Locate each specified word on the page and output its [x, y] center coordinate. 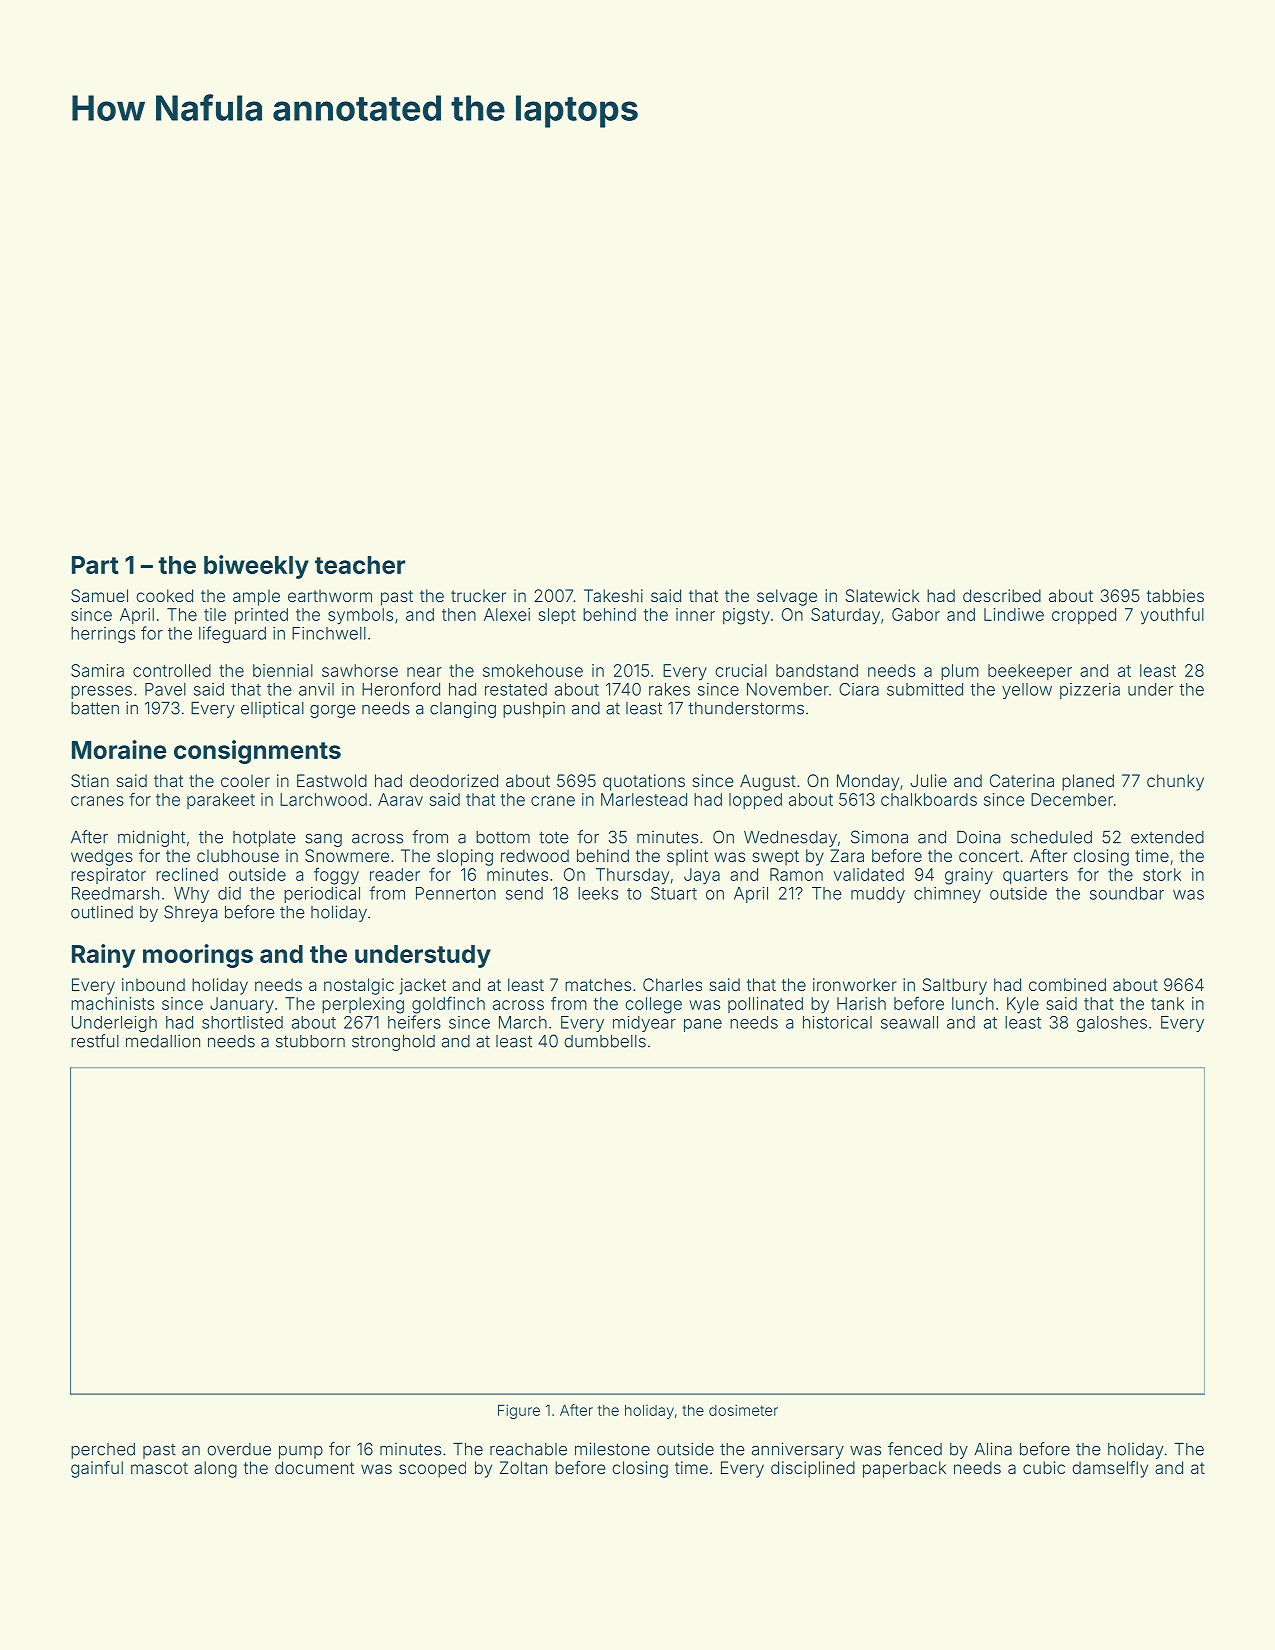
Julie [929, 780]
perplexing [363, 1005]
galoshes [1112, 1024]
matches [598, 984]
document [314, 1467]
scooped [432, 1469]
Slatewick [882, 595]
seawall [909, 1022]
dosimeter [743, 1410]
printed [261, 616]
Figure [519, 1411]
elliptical [272, 709]
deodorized [454, 780]
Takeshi [613, 595]
